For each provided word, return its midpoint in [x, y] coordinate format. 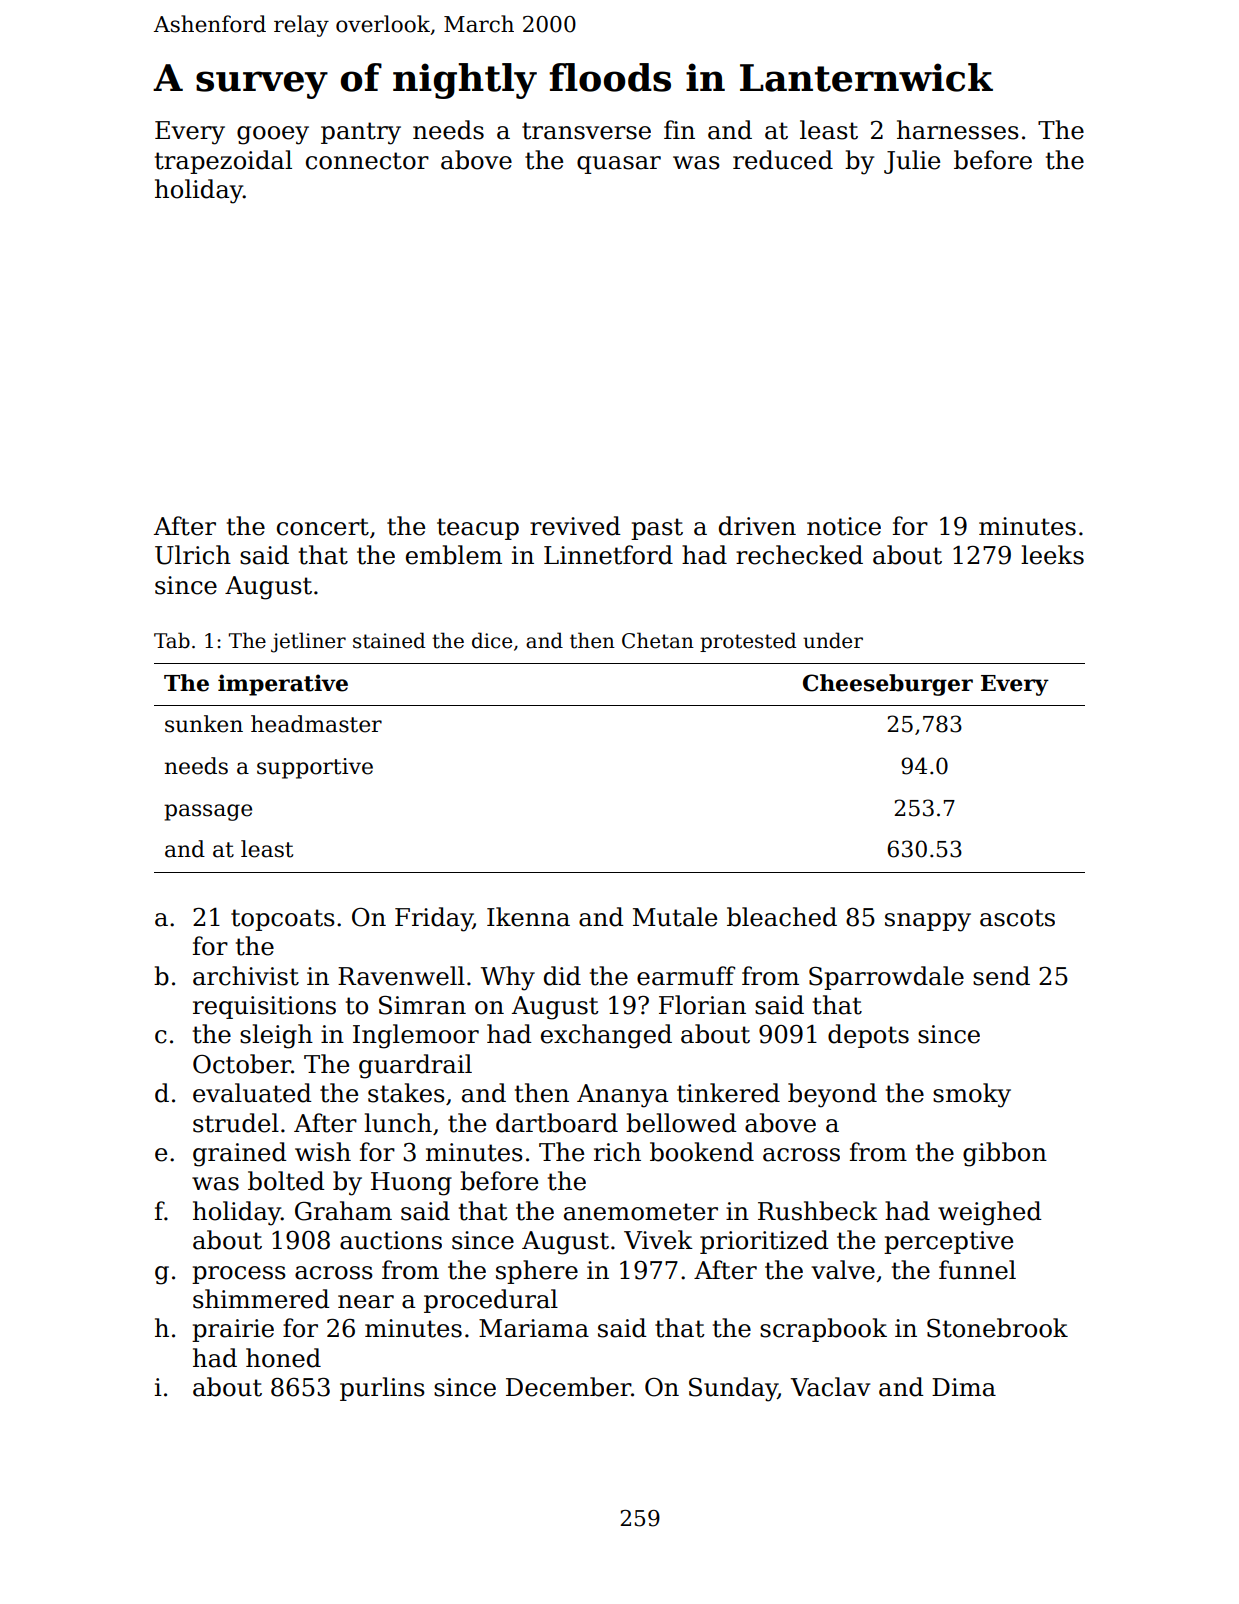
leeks [1052, 555]
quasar [619, 165]
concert [323, 527]
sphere [537, 1272]
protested [748, 642]
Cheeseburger [888, 685]
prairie [233, 1330]
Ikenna [528, 917]
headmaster [316, 724]
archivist [246, 976]
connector [367, 161]
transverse [586, 131]
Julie [912, 162]
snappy [928, 922]
